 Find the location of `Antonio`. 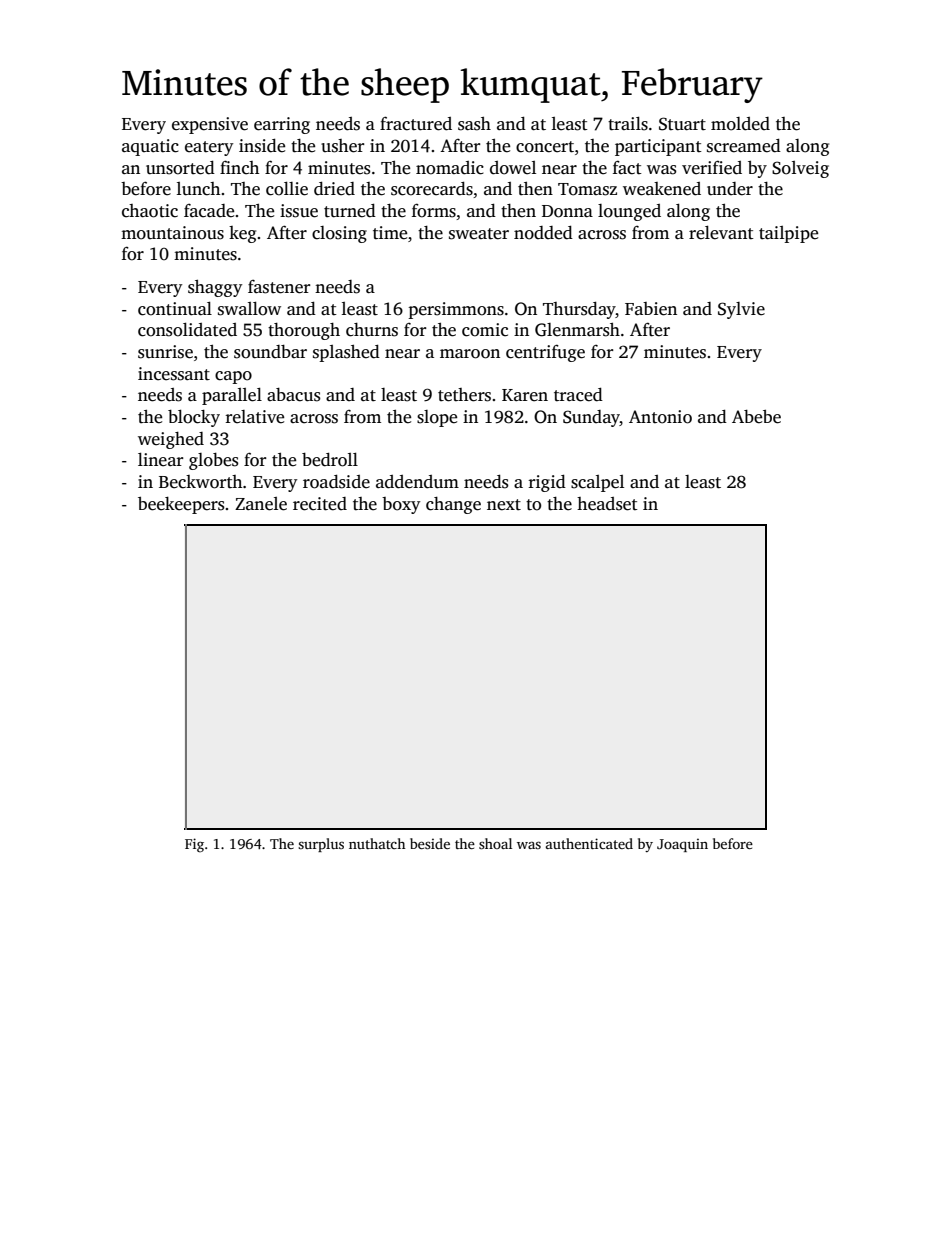

Antonio is located at coordinates (660, 417).
